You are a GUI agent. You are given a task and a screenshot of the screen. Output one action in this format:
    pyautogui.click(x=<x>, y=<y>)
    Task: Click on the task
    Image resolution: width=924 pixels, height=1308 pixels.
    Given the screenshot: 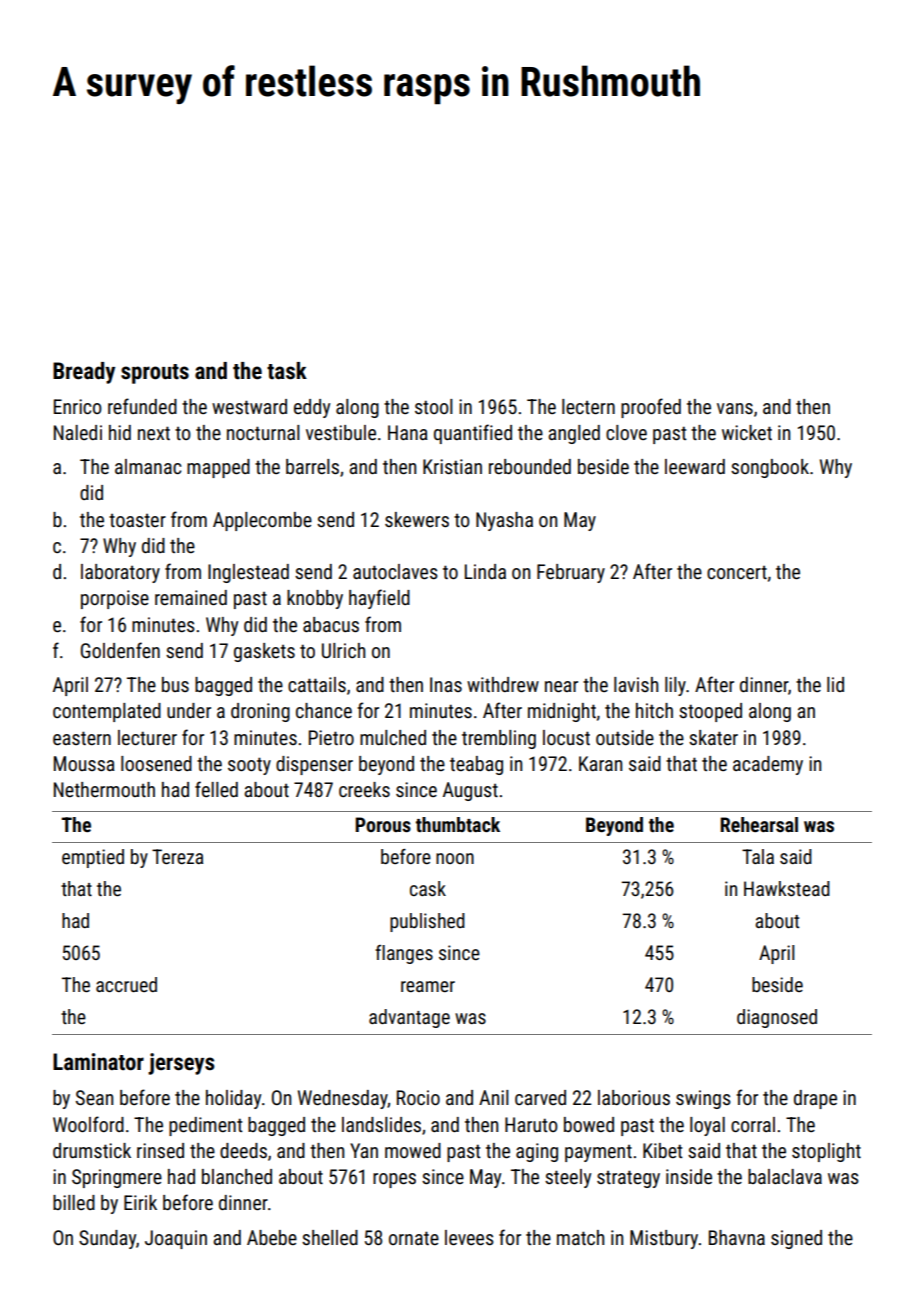 What is the action you would take?
    pyautogui.click(x=287, y=371)
